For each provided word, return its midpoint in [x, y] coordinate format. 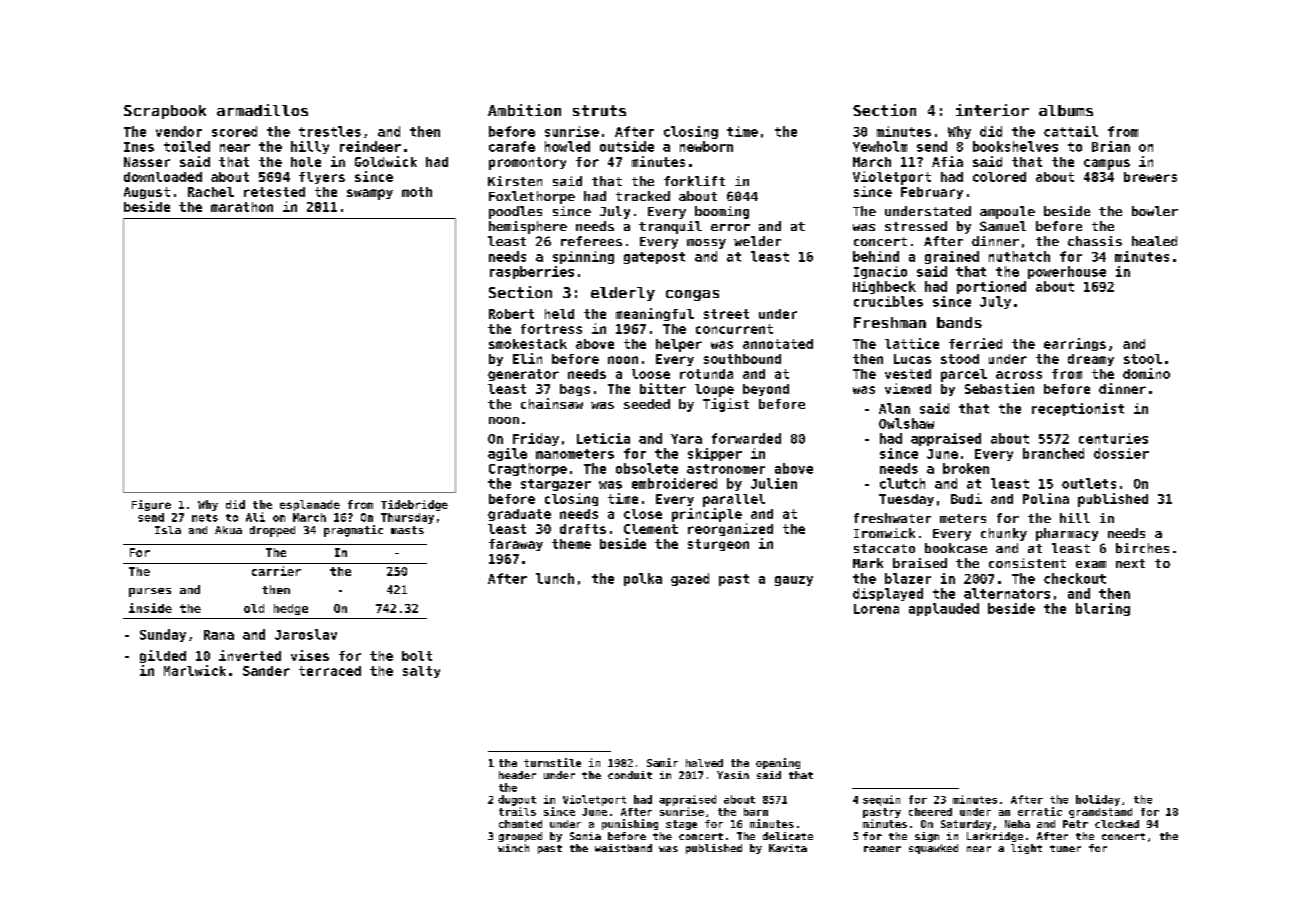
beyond [766, 390]
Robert [511, 314]
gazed [690, 579]
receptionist [1078, 409]
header [517, 775]
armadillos [262, 110]
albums [1066, 110]
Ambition [524, 110]
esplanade [310, 505]
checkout [1075, 578]
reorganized [730, 529]
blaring [1103, 609]
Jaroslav [306, 634]
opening [778, 763]
